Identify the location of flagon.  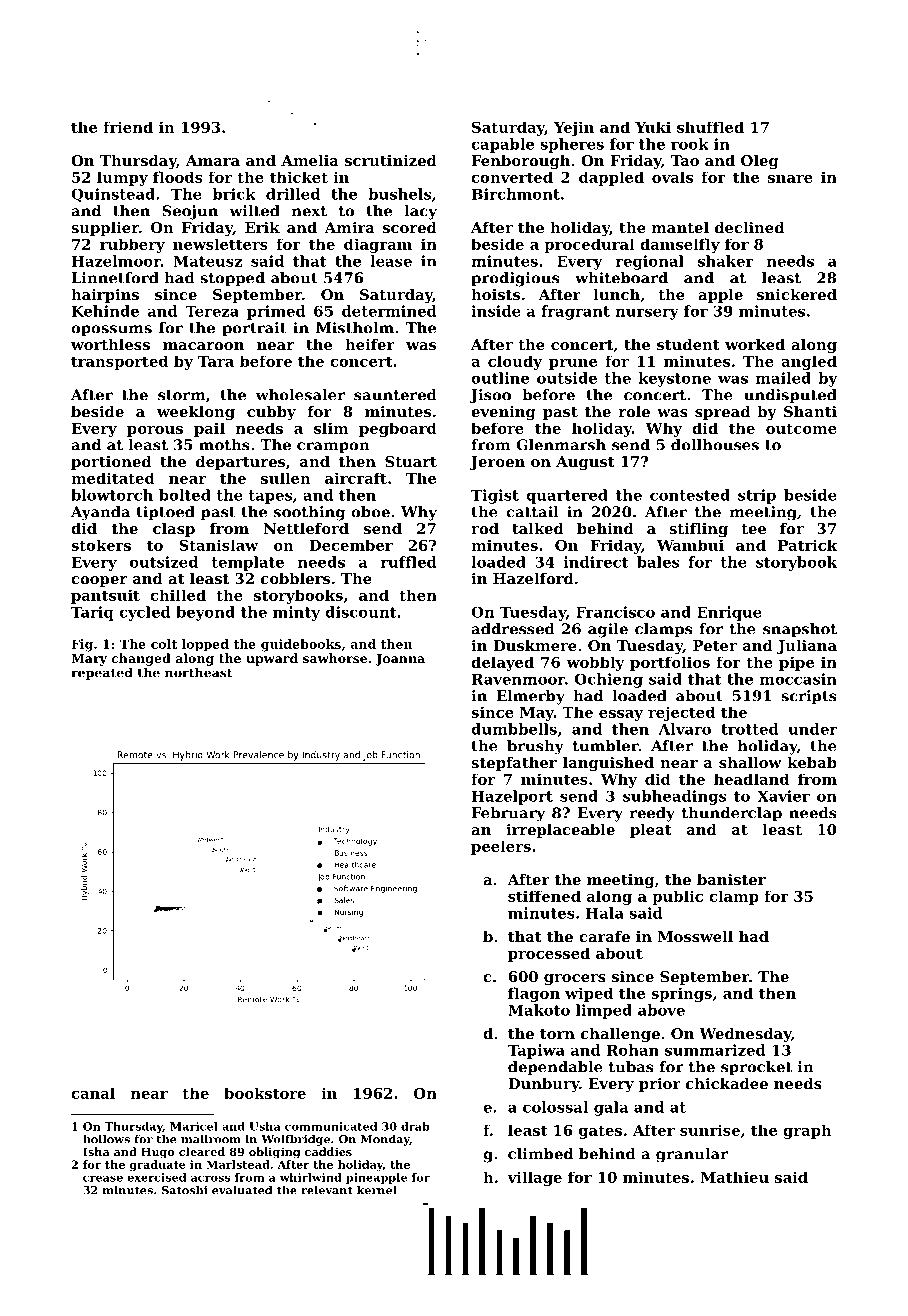
(534, 994).
